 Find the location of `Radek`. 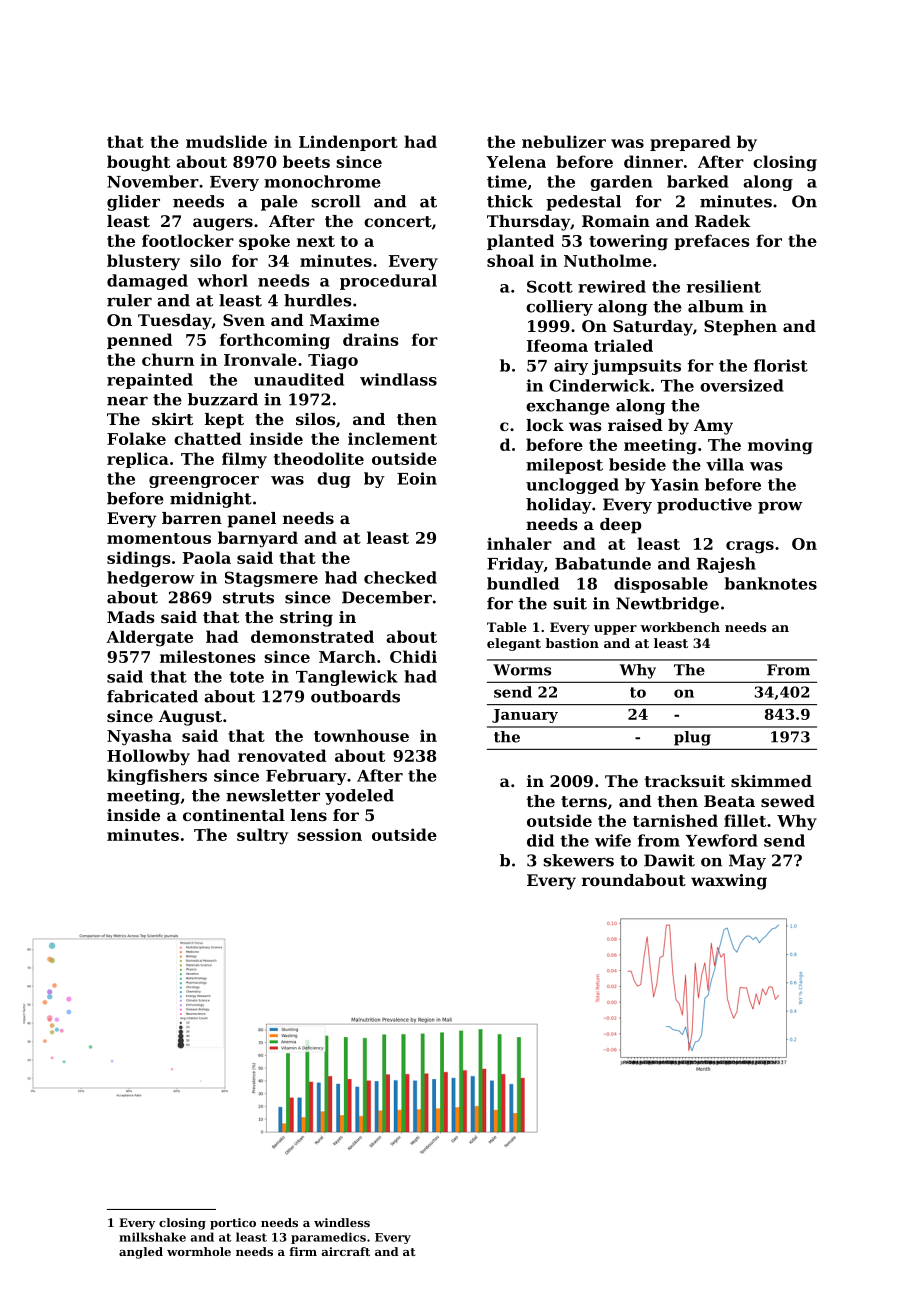

Radek is located at coordinates (723, 221).
